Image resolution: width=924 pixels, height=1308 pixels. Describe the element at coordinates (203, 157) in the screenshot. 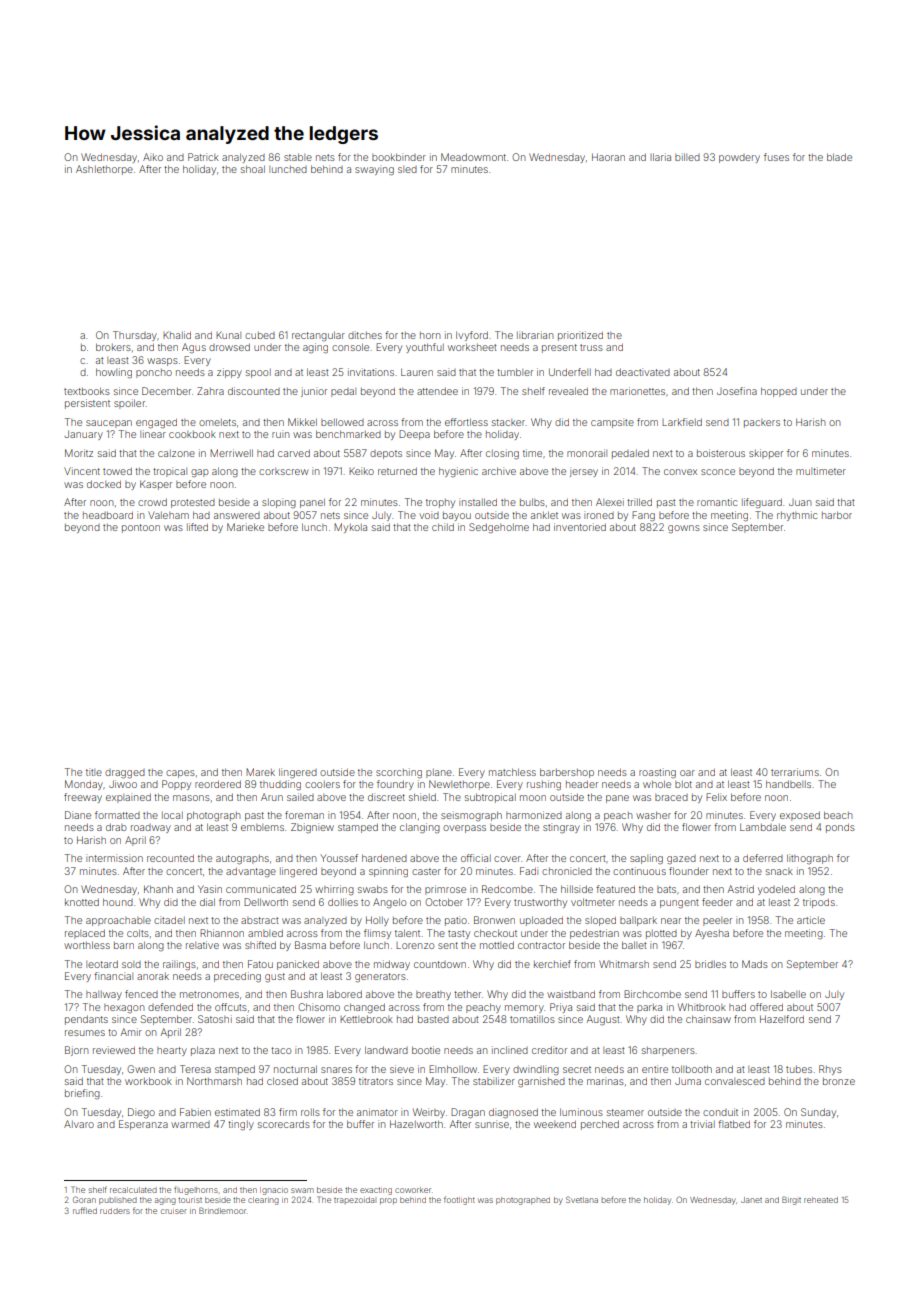

I see `Patrick` at that location.
